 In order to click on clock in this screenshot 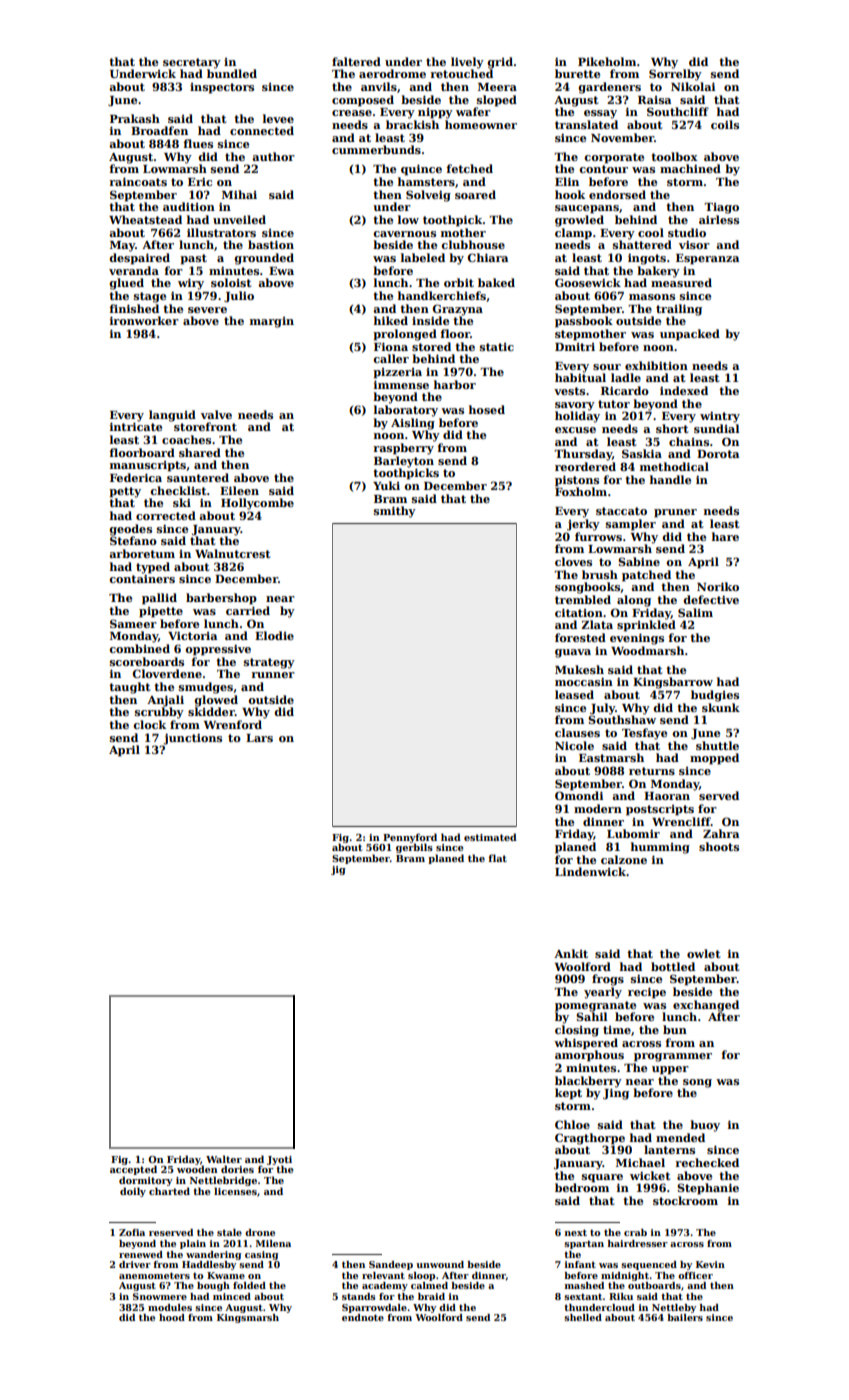, I will do `click(149, 724)`.
